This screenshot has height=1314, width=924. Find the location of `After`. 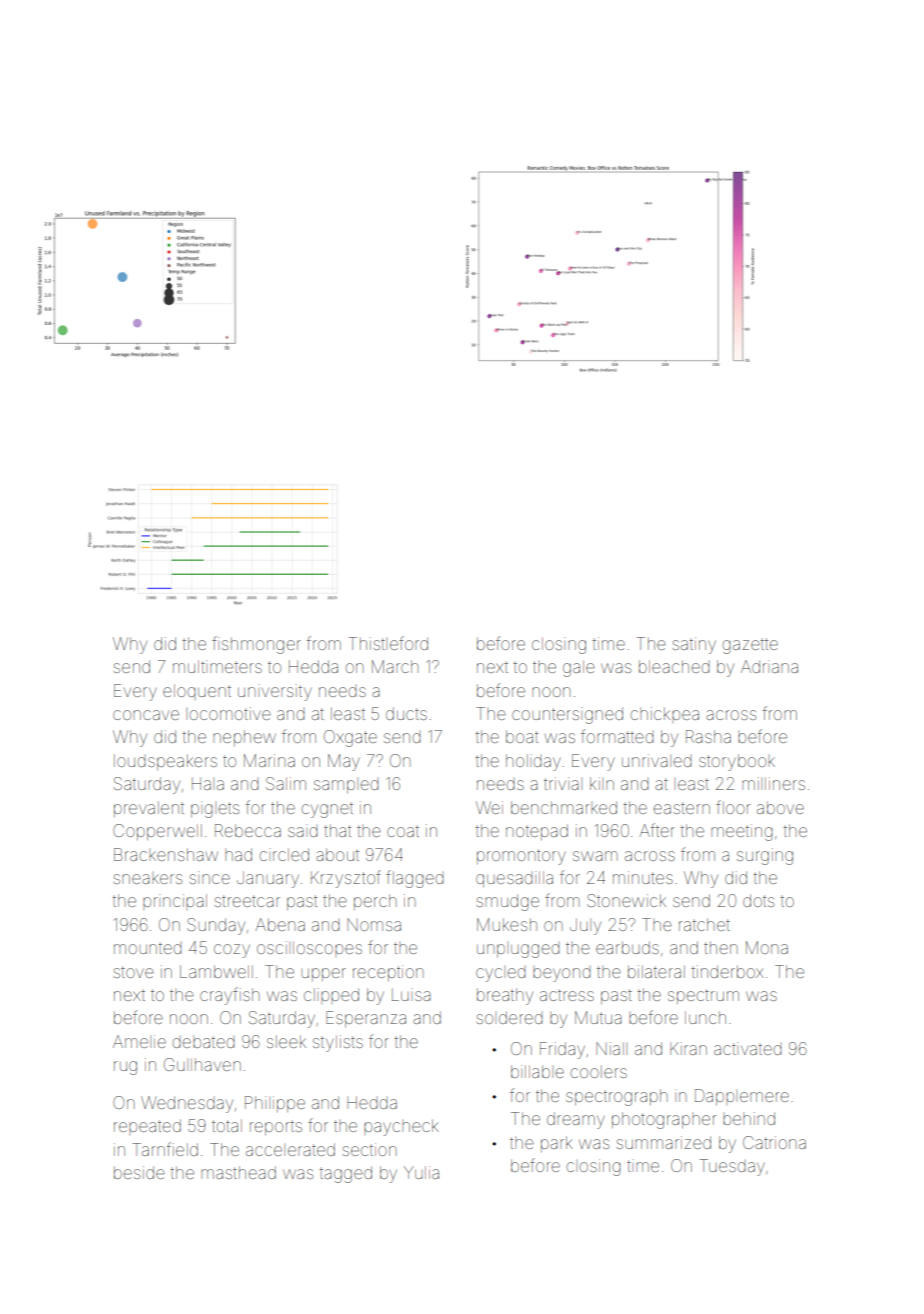

After is located at coordinates (657, 830).
